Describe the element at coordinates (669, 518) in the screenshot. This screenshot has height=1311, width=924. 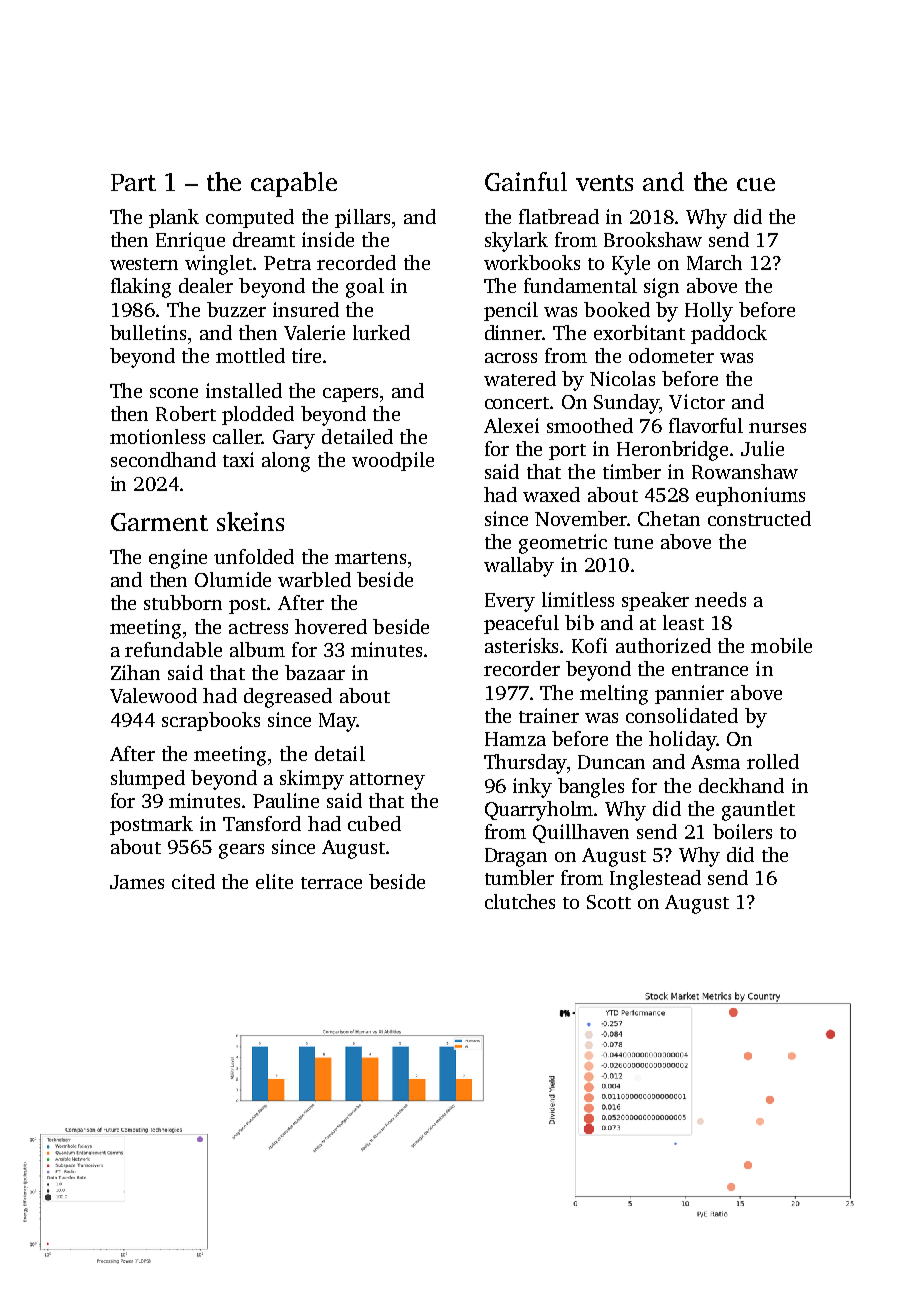
I see `Chetan` at that location.
